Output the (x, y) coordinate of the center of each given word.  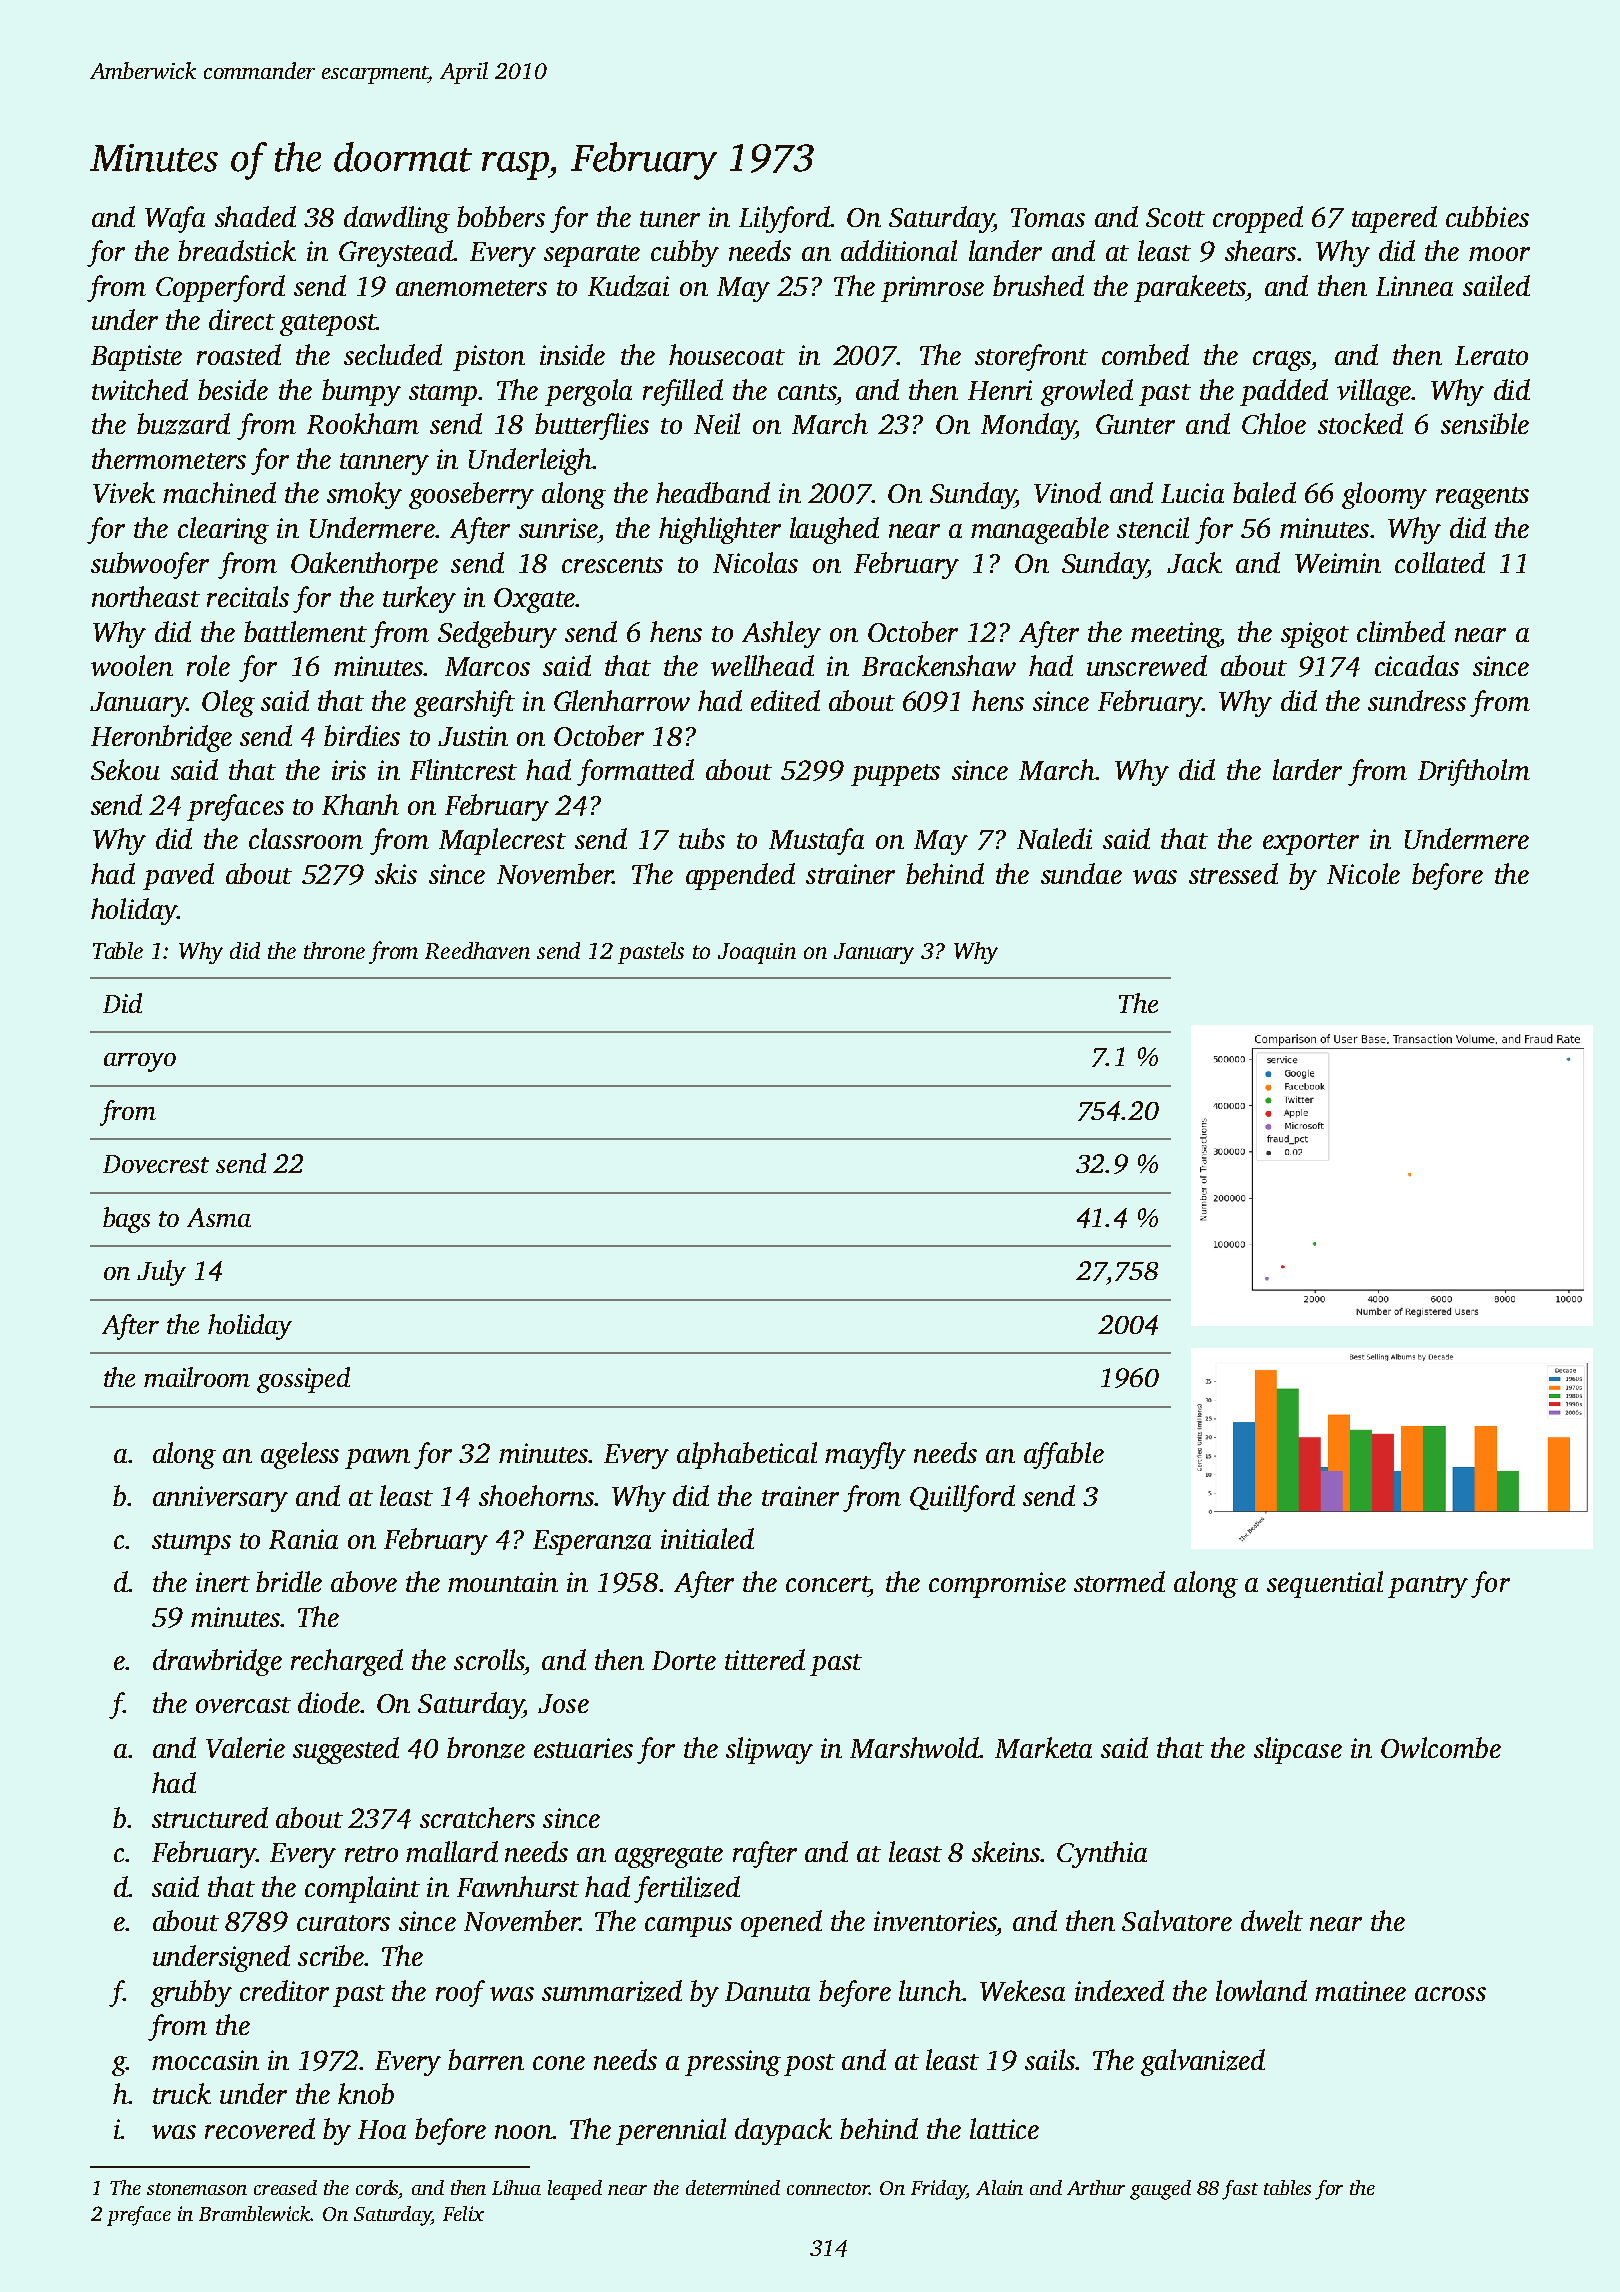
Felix (463, 2213)
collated (1440, 562)
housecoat (727, 354)
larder (1307, 769)
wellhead (762, 665)
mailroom (197, 1377)
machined (219, 492)
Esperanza (592, 1542)
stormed (1119, 1581)
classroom (306, 838)
